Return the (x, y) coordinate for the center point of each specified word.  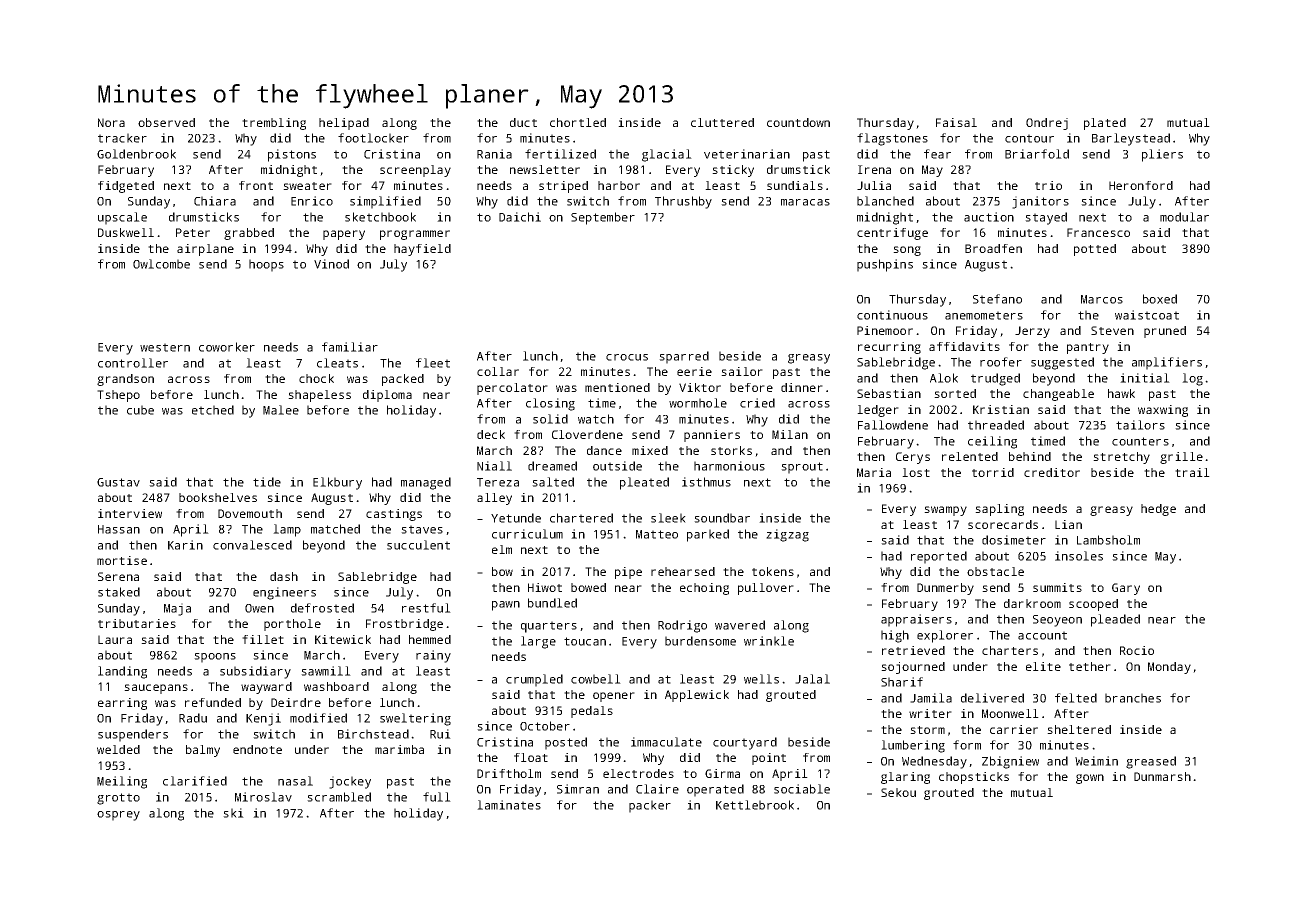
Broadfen (993, 248)
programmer (415, 235)
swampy (945, 511)
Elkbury (337, 483)
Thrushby (683, 202)
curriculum (527, 534)
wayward (266, 688)
